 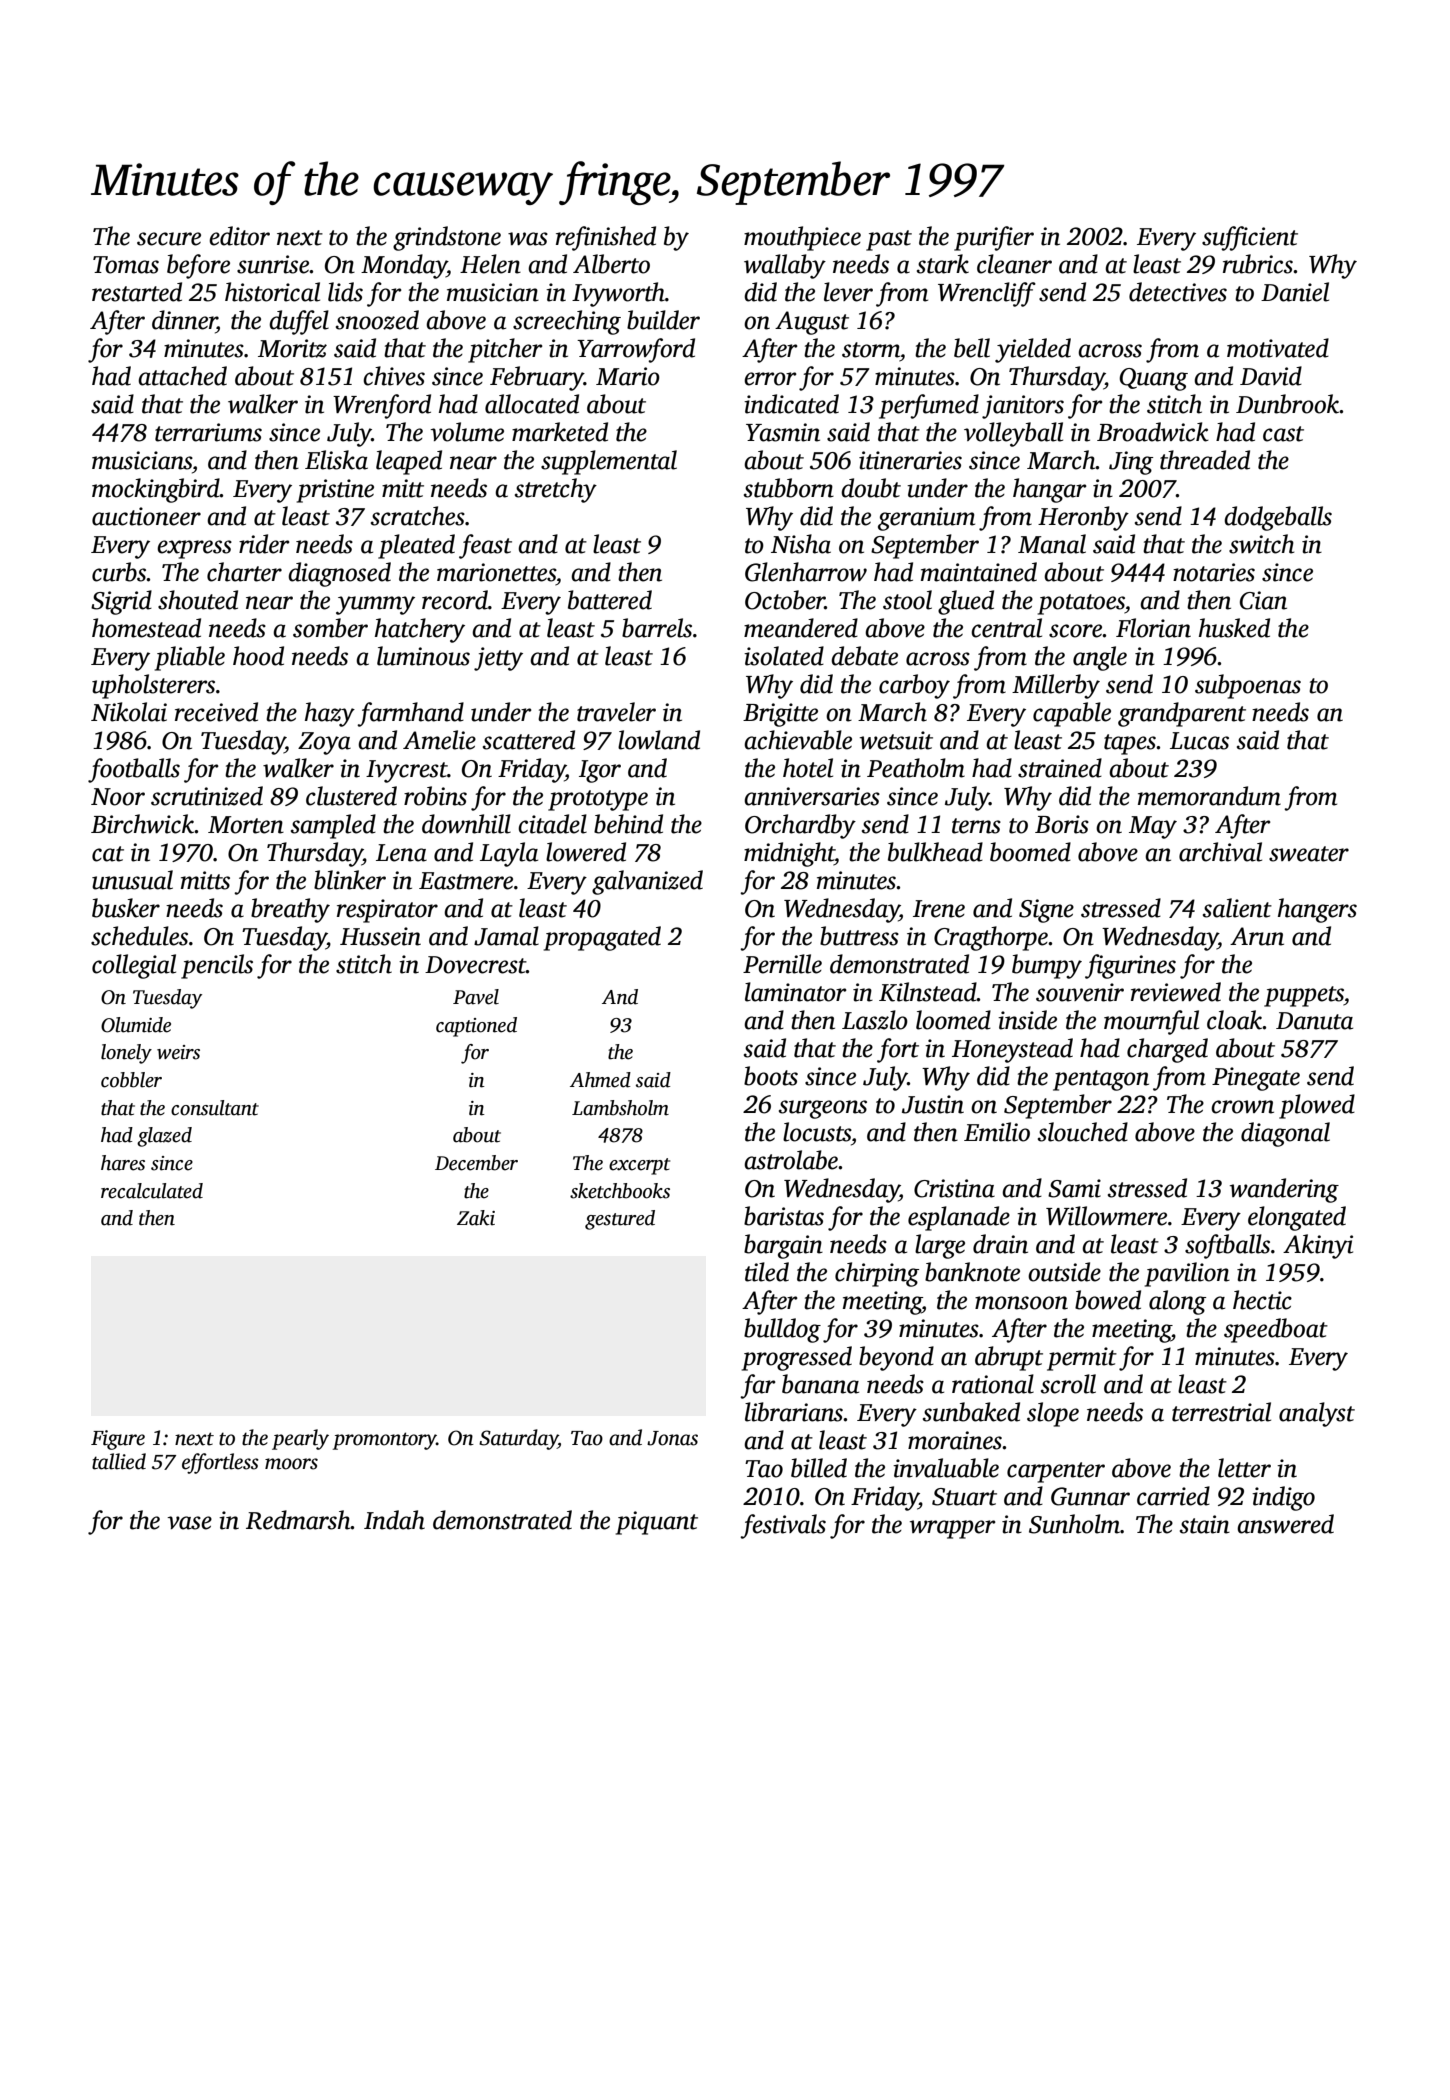 What do you see at coordinates (871, 350) in the screenshot?
I see `storm` at bounding box center [871, 350].
